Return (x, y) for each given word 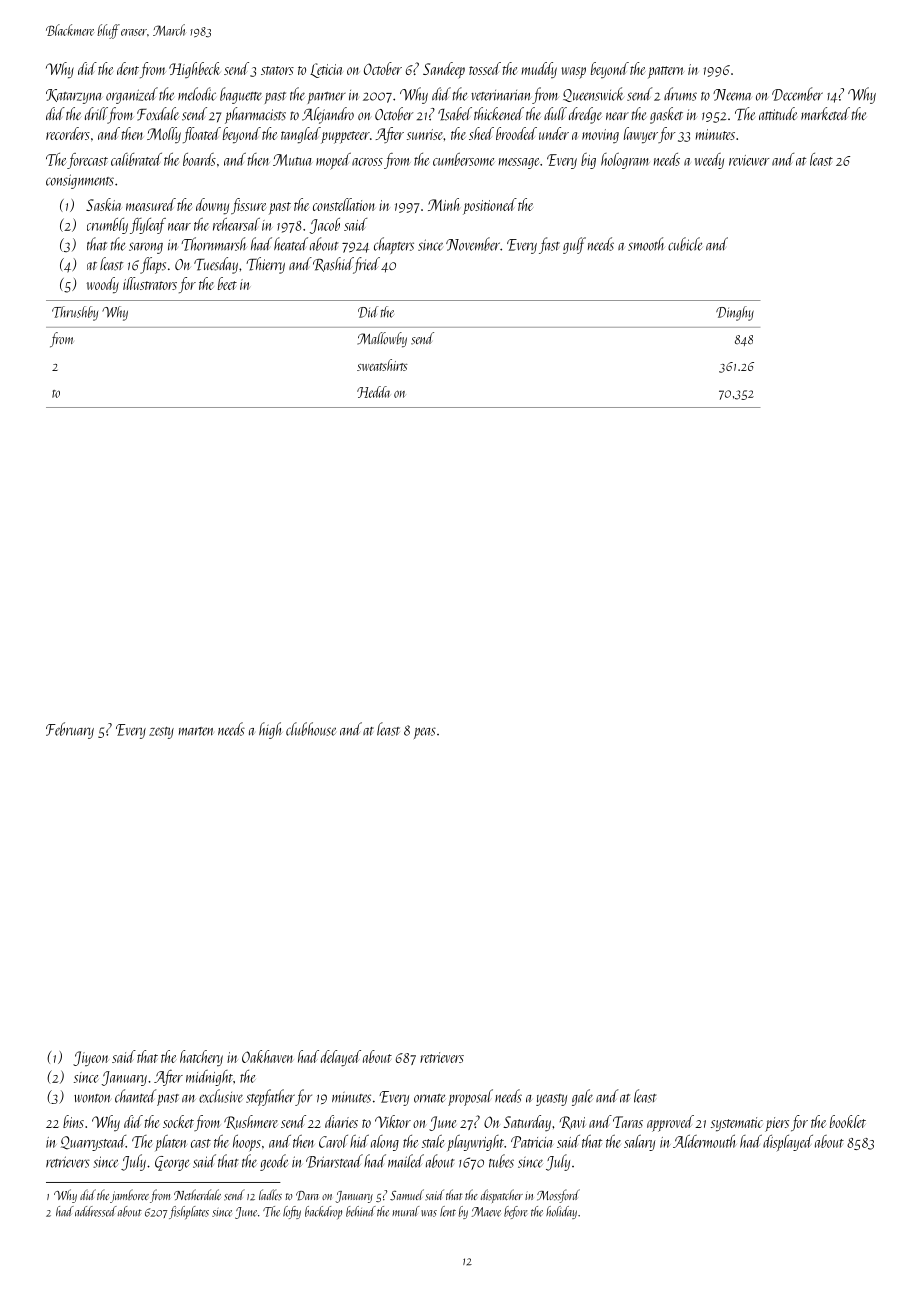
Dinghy (735, 313)
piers (777, 1124)
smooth (646, 244)
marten (196, 731)
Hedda (373, 392)
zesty (161, 733)
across (367, 162)
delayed (341, 1058)
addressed (96, 1211)
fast (549, 245)
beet (227, 283)
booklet (848, 1121)
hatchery (201, 1058)
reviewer (749, 160)
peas (425, 733)
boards (199, 159)
